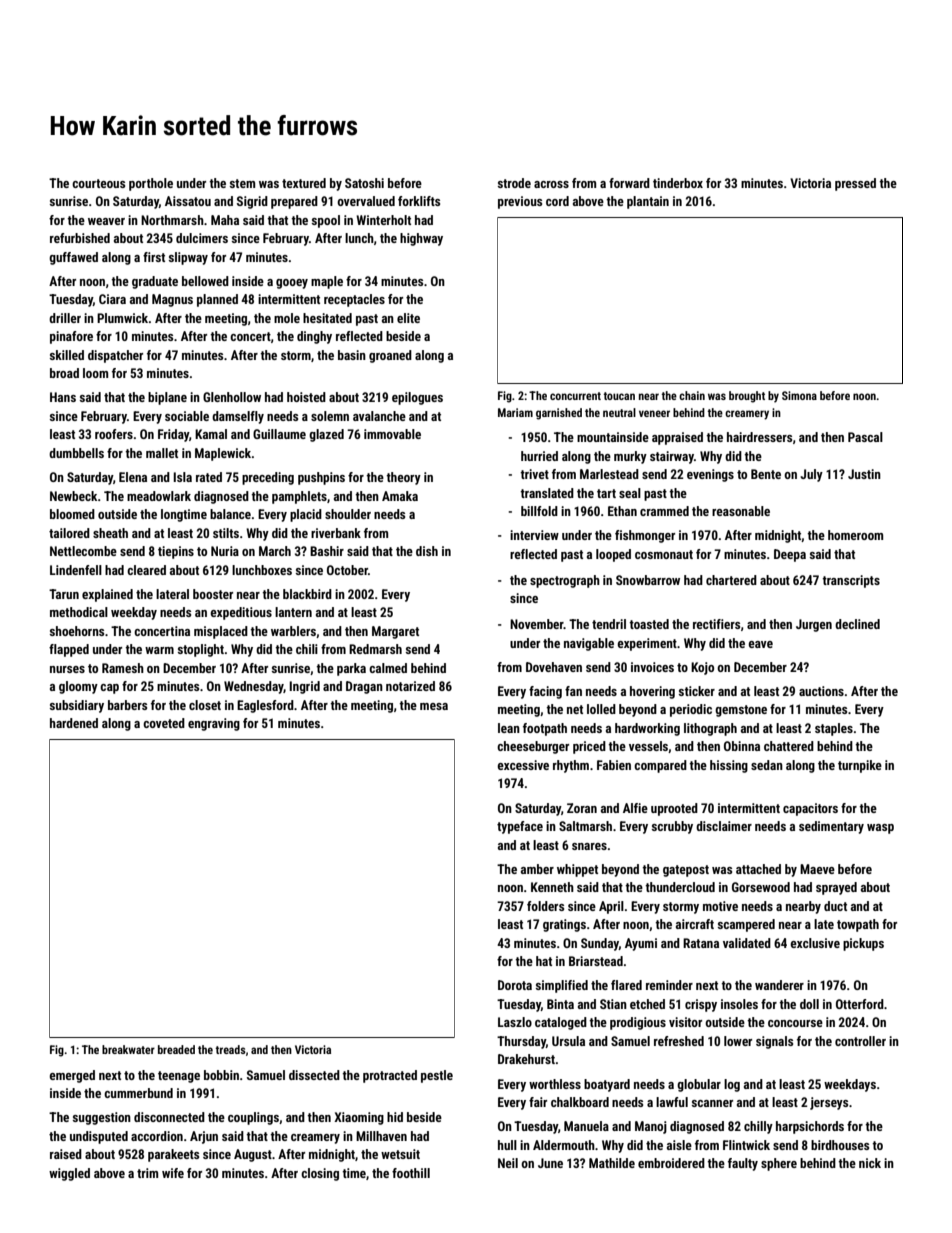  What do you see at coordinates (65, 318) in the image?
I see `driller` at bounding box center [65, 318].
